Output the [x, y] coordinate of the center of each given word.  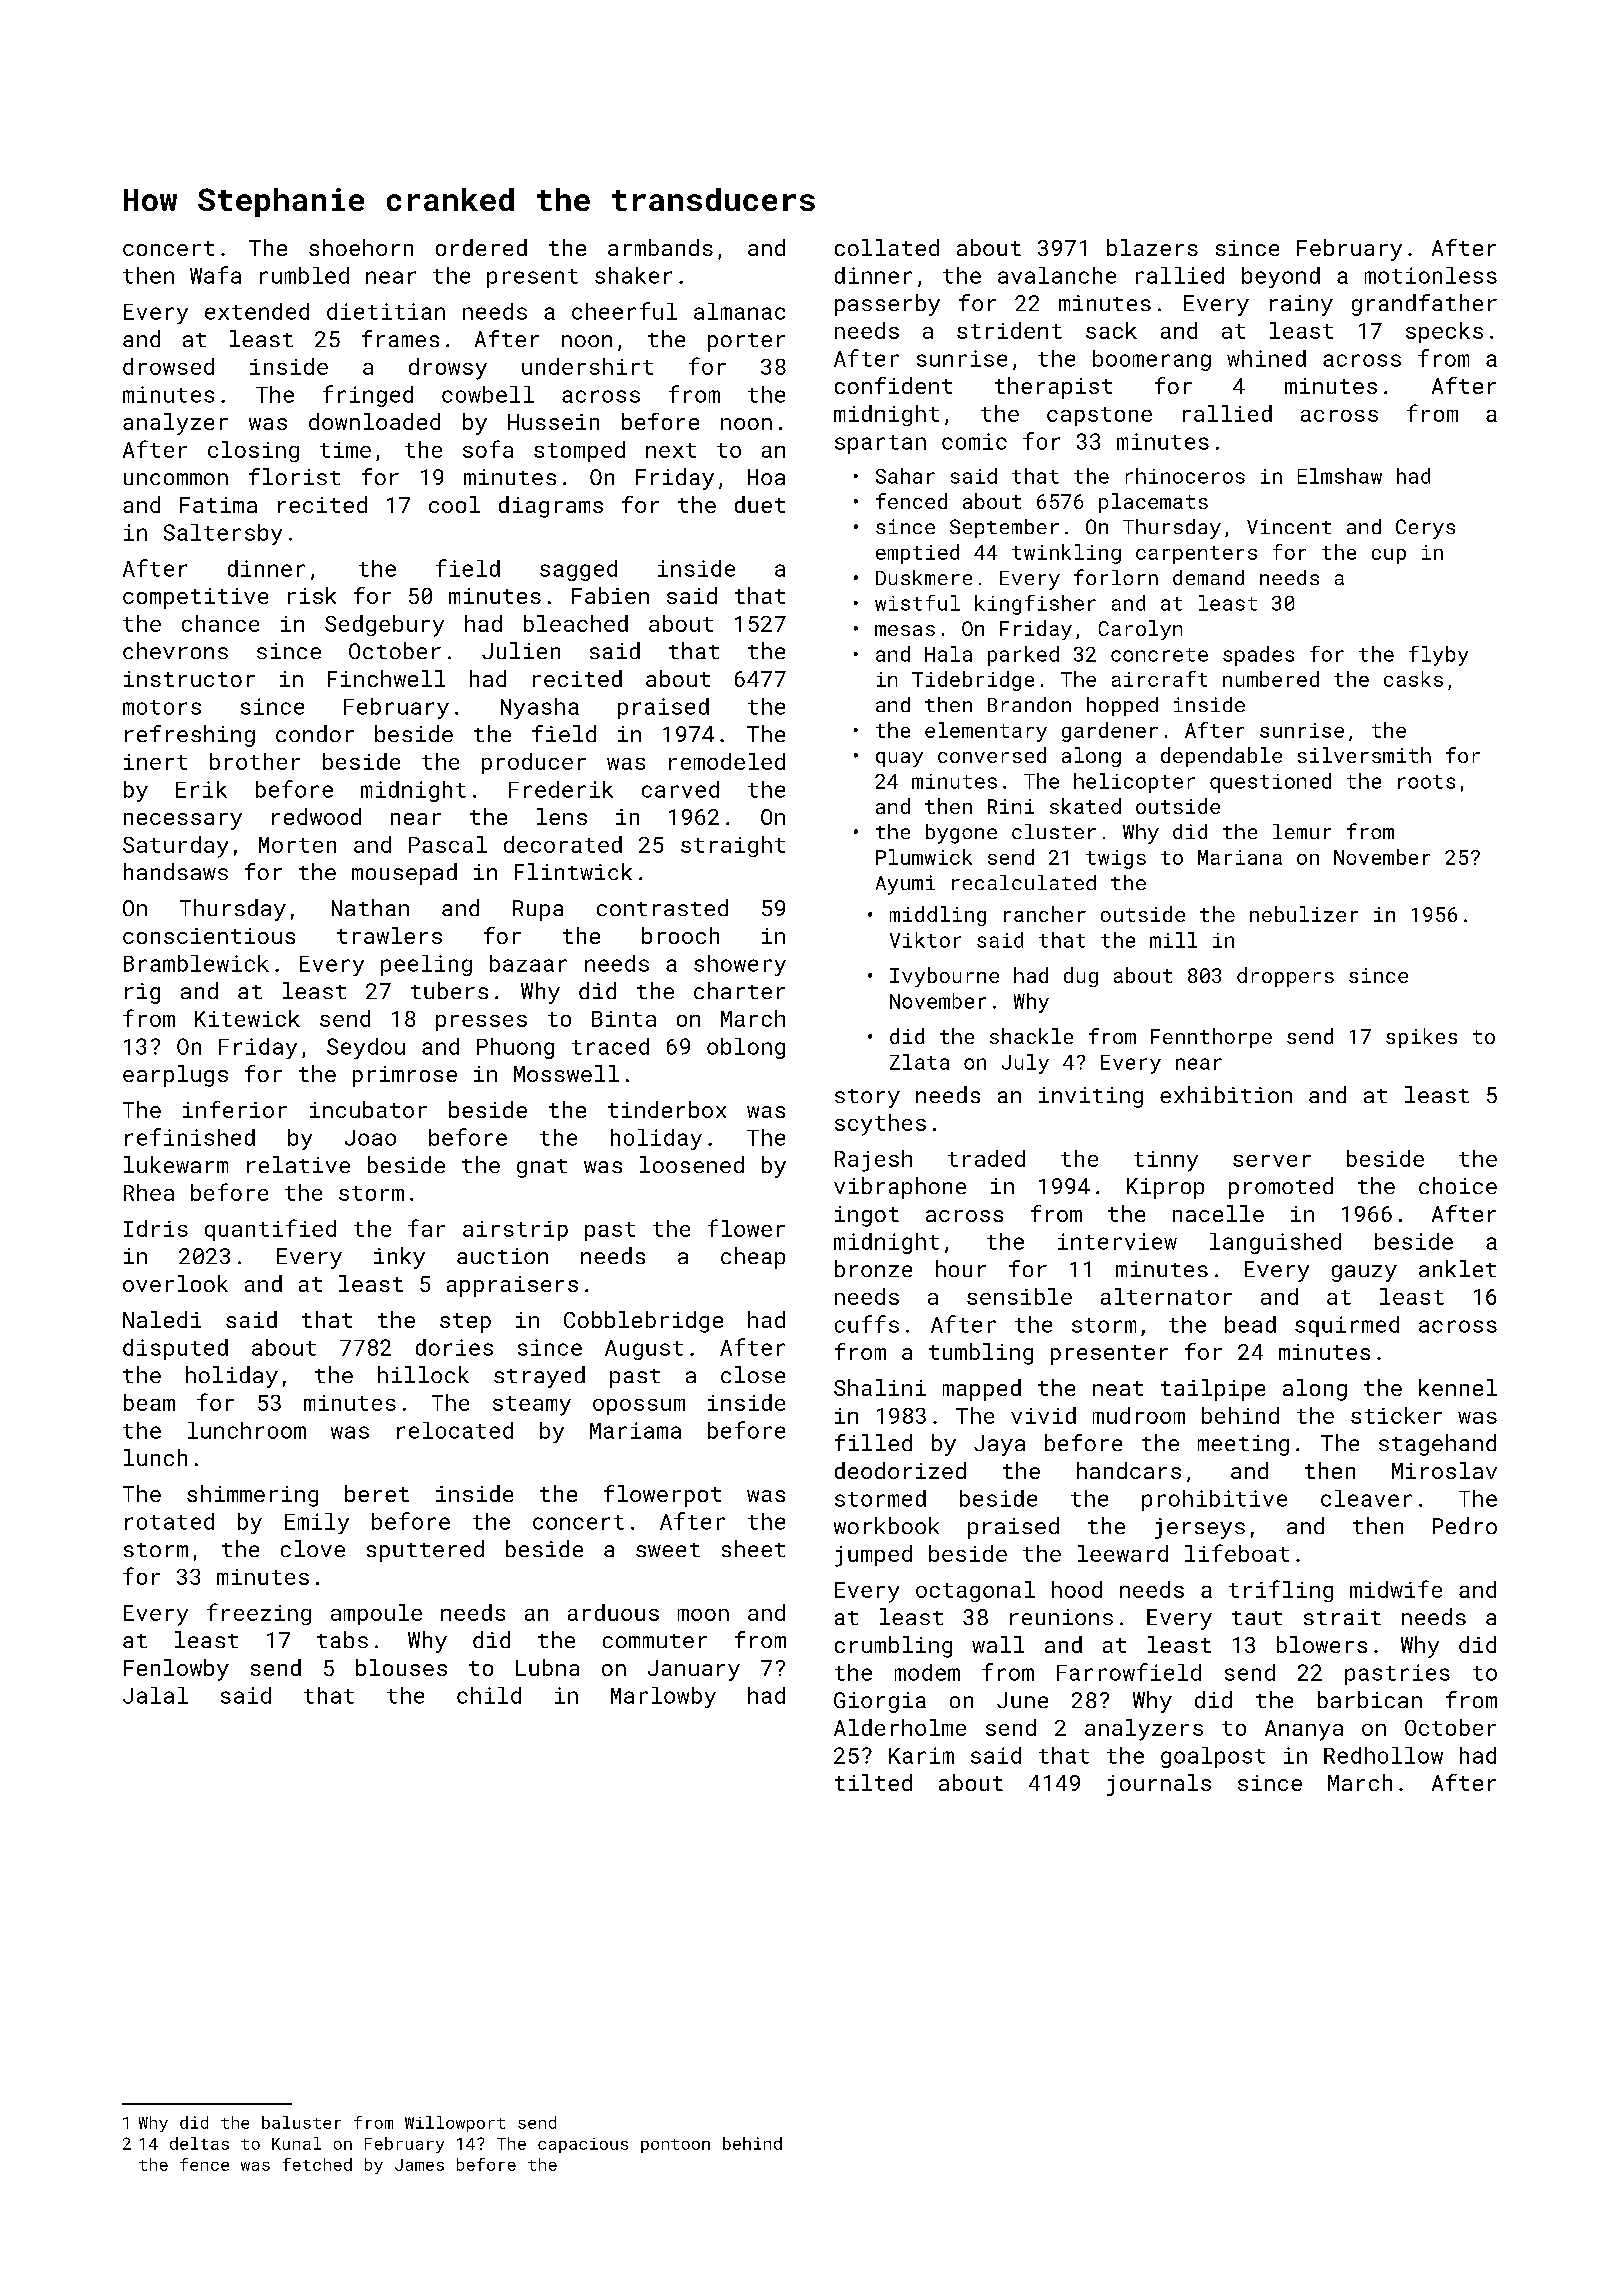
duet [760, 504]
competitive [195, 598]
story [867, 1098]
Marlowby [663, 1697]
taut [1257, 1618]
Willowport [455, 2124]
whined [1266, 358]
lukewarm [176, 1164]
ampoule [376, 1614]
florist [294, 476]
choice [1458, 1185]
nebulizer [1304, 914]
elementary [986, 732]
